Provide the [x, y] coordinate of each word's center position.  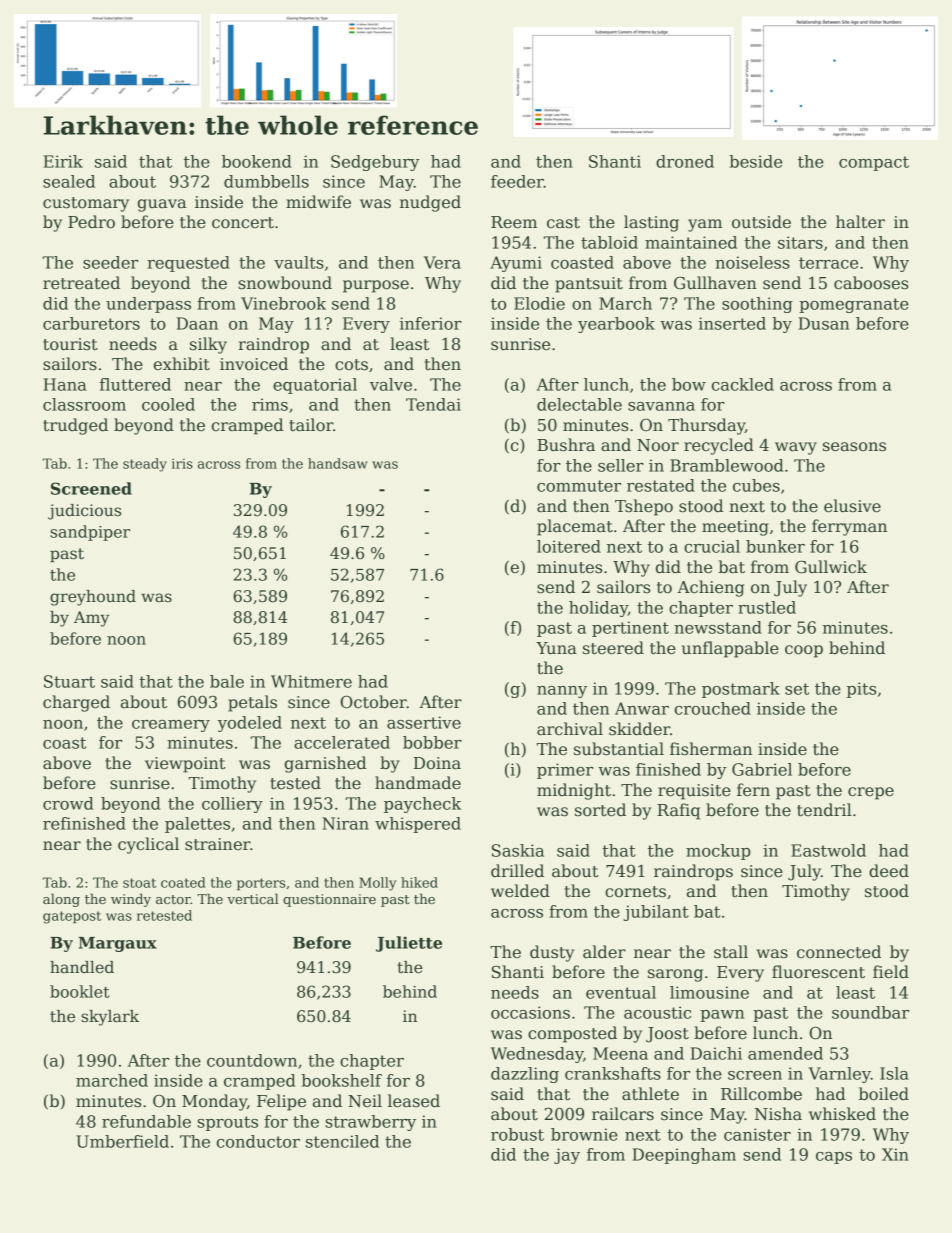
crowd [68, 803]
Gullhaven [715, 283]
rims [270, 404]
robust [517, 1134]
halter [860, 222]
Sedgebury [375, 163]
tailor [311, 425]
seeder [110, 262]
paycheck [422, 805]
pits [861, 690]
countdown [252, 1060]
